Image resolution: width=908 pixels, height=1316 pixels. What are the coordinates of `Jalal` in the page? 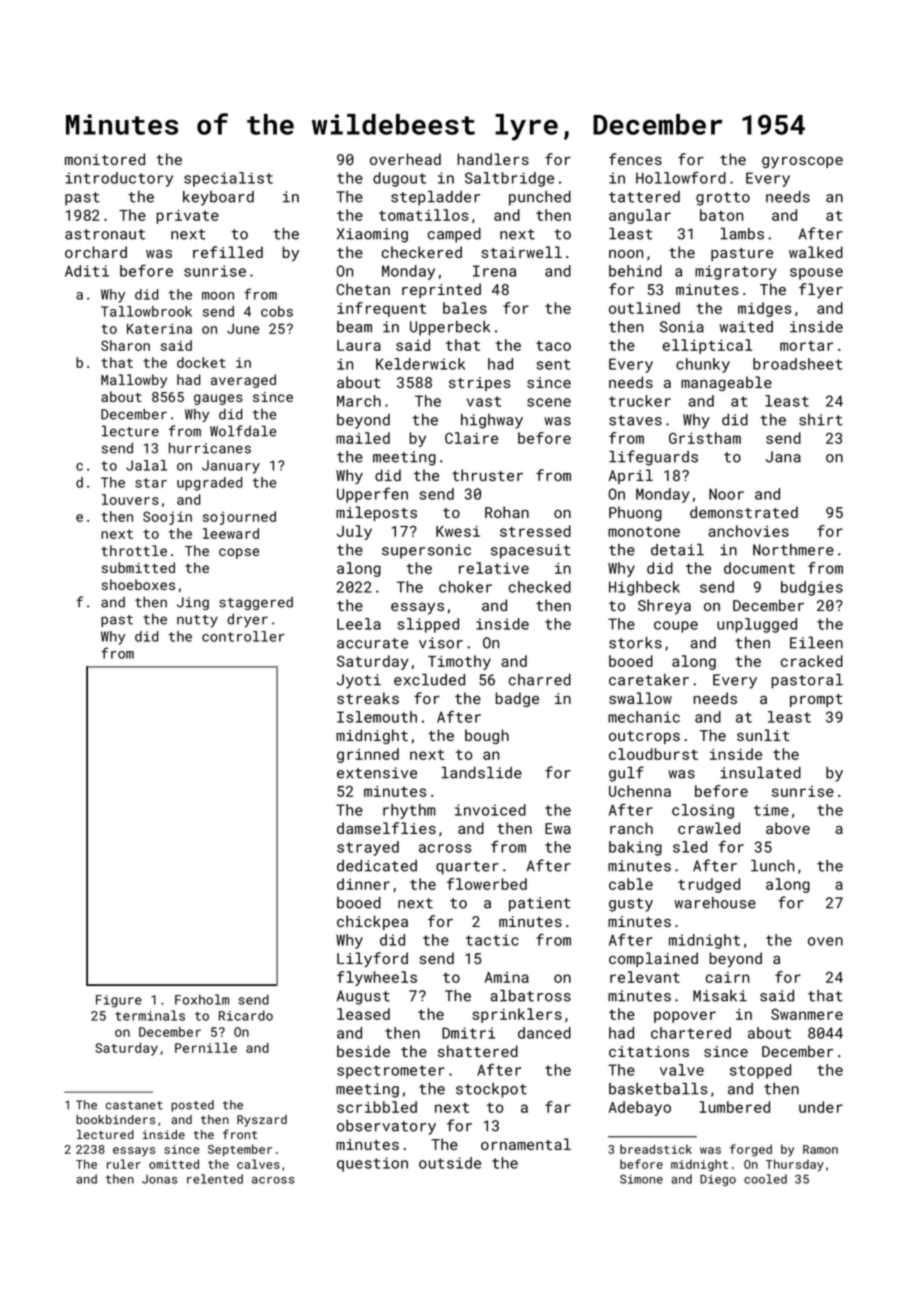 It's located at (146, 465).
